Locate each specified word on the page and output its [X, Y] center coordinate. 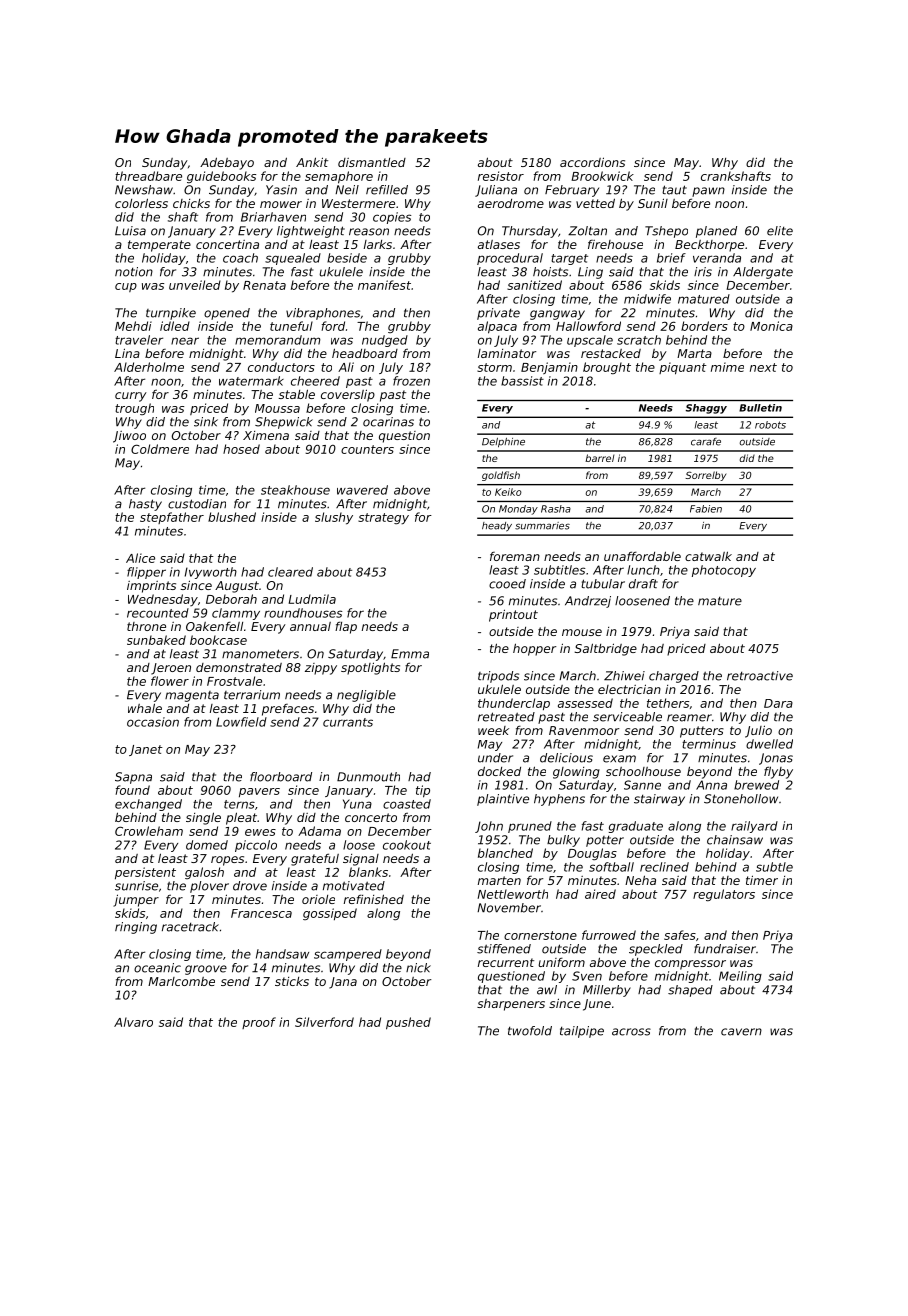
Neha [640, 880]
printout [513, 615]
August [237, 587]
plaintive [503, 800]
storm [494, 367]
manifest [384, 285]
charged [674, 677]
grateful [315, 859]
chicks [191, 203]
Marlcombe [181, 981]
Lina [127, 353]
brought [607, 368]
